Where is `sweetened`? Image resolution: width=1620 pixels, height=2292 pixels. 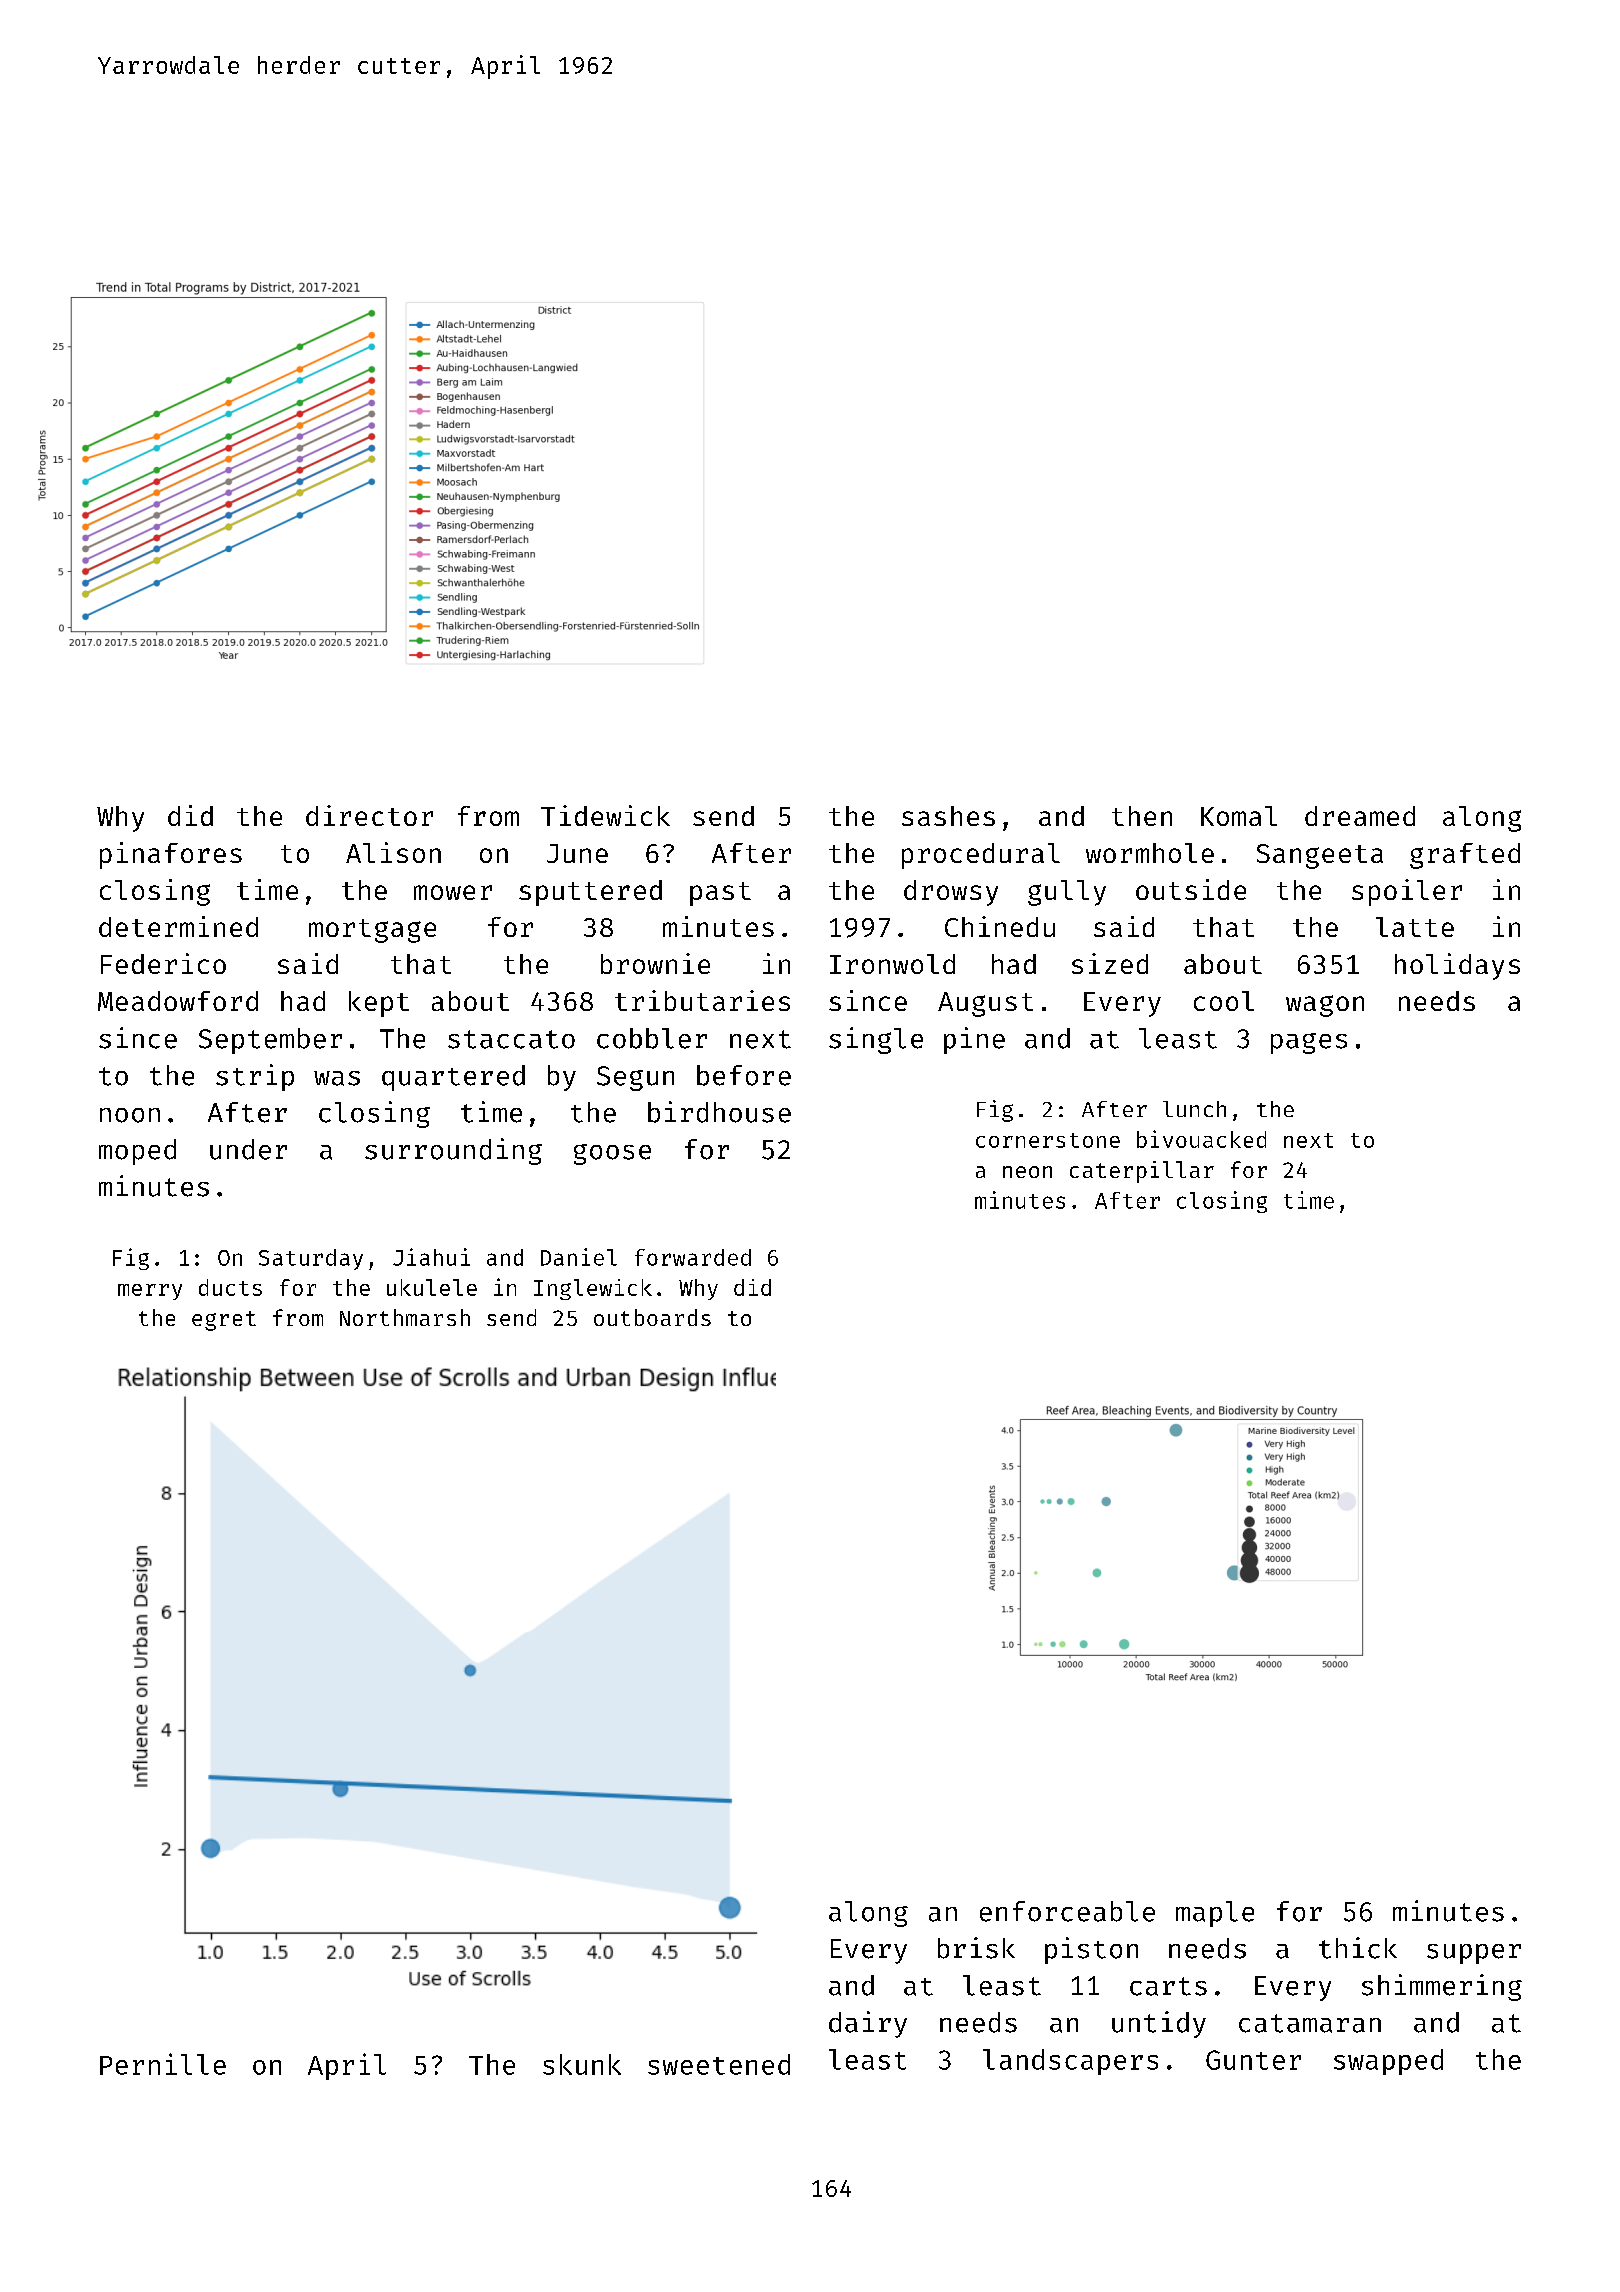 sweetened is located at coordinates (719, 2064).
